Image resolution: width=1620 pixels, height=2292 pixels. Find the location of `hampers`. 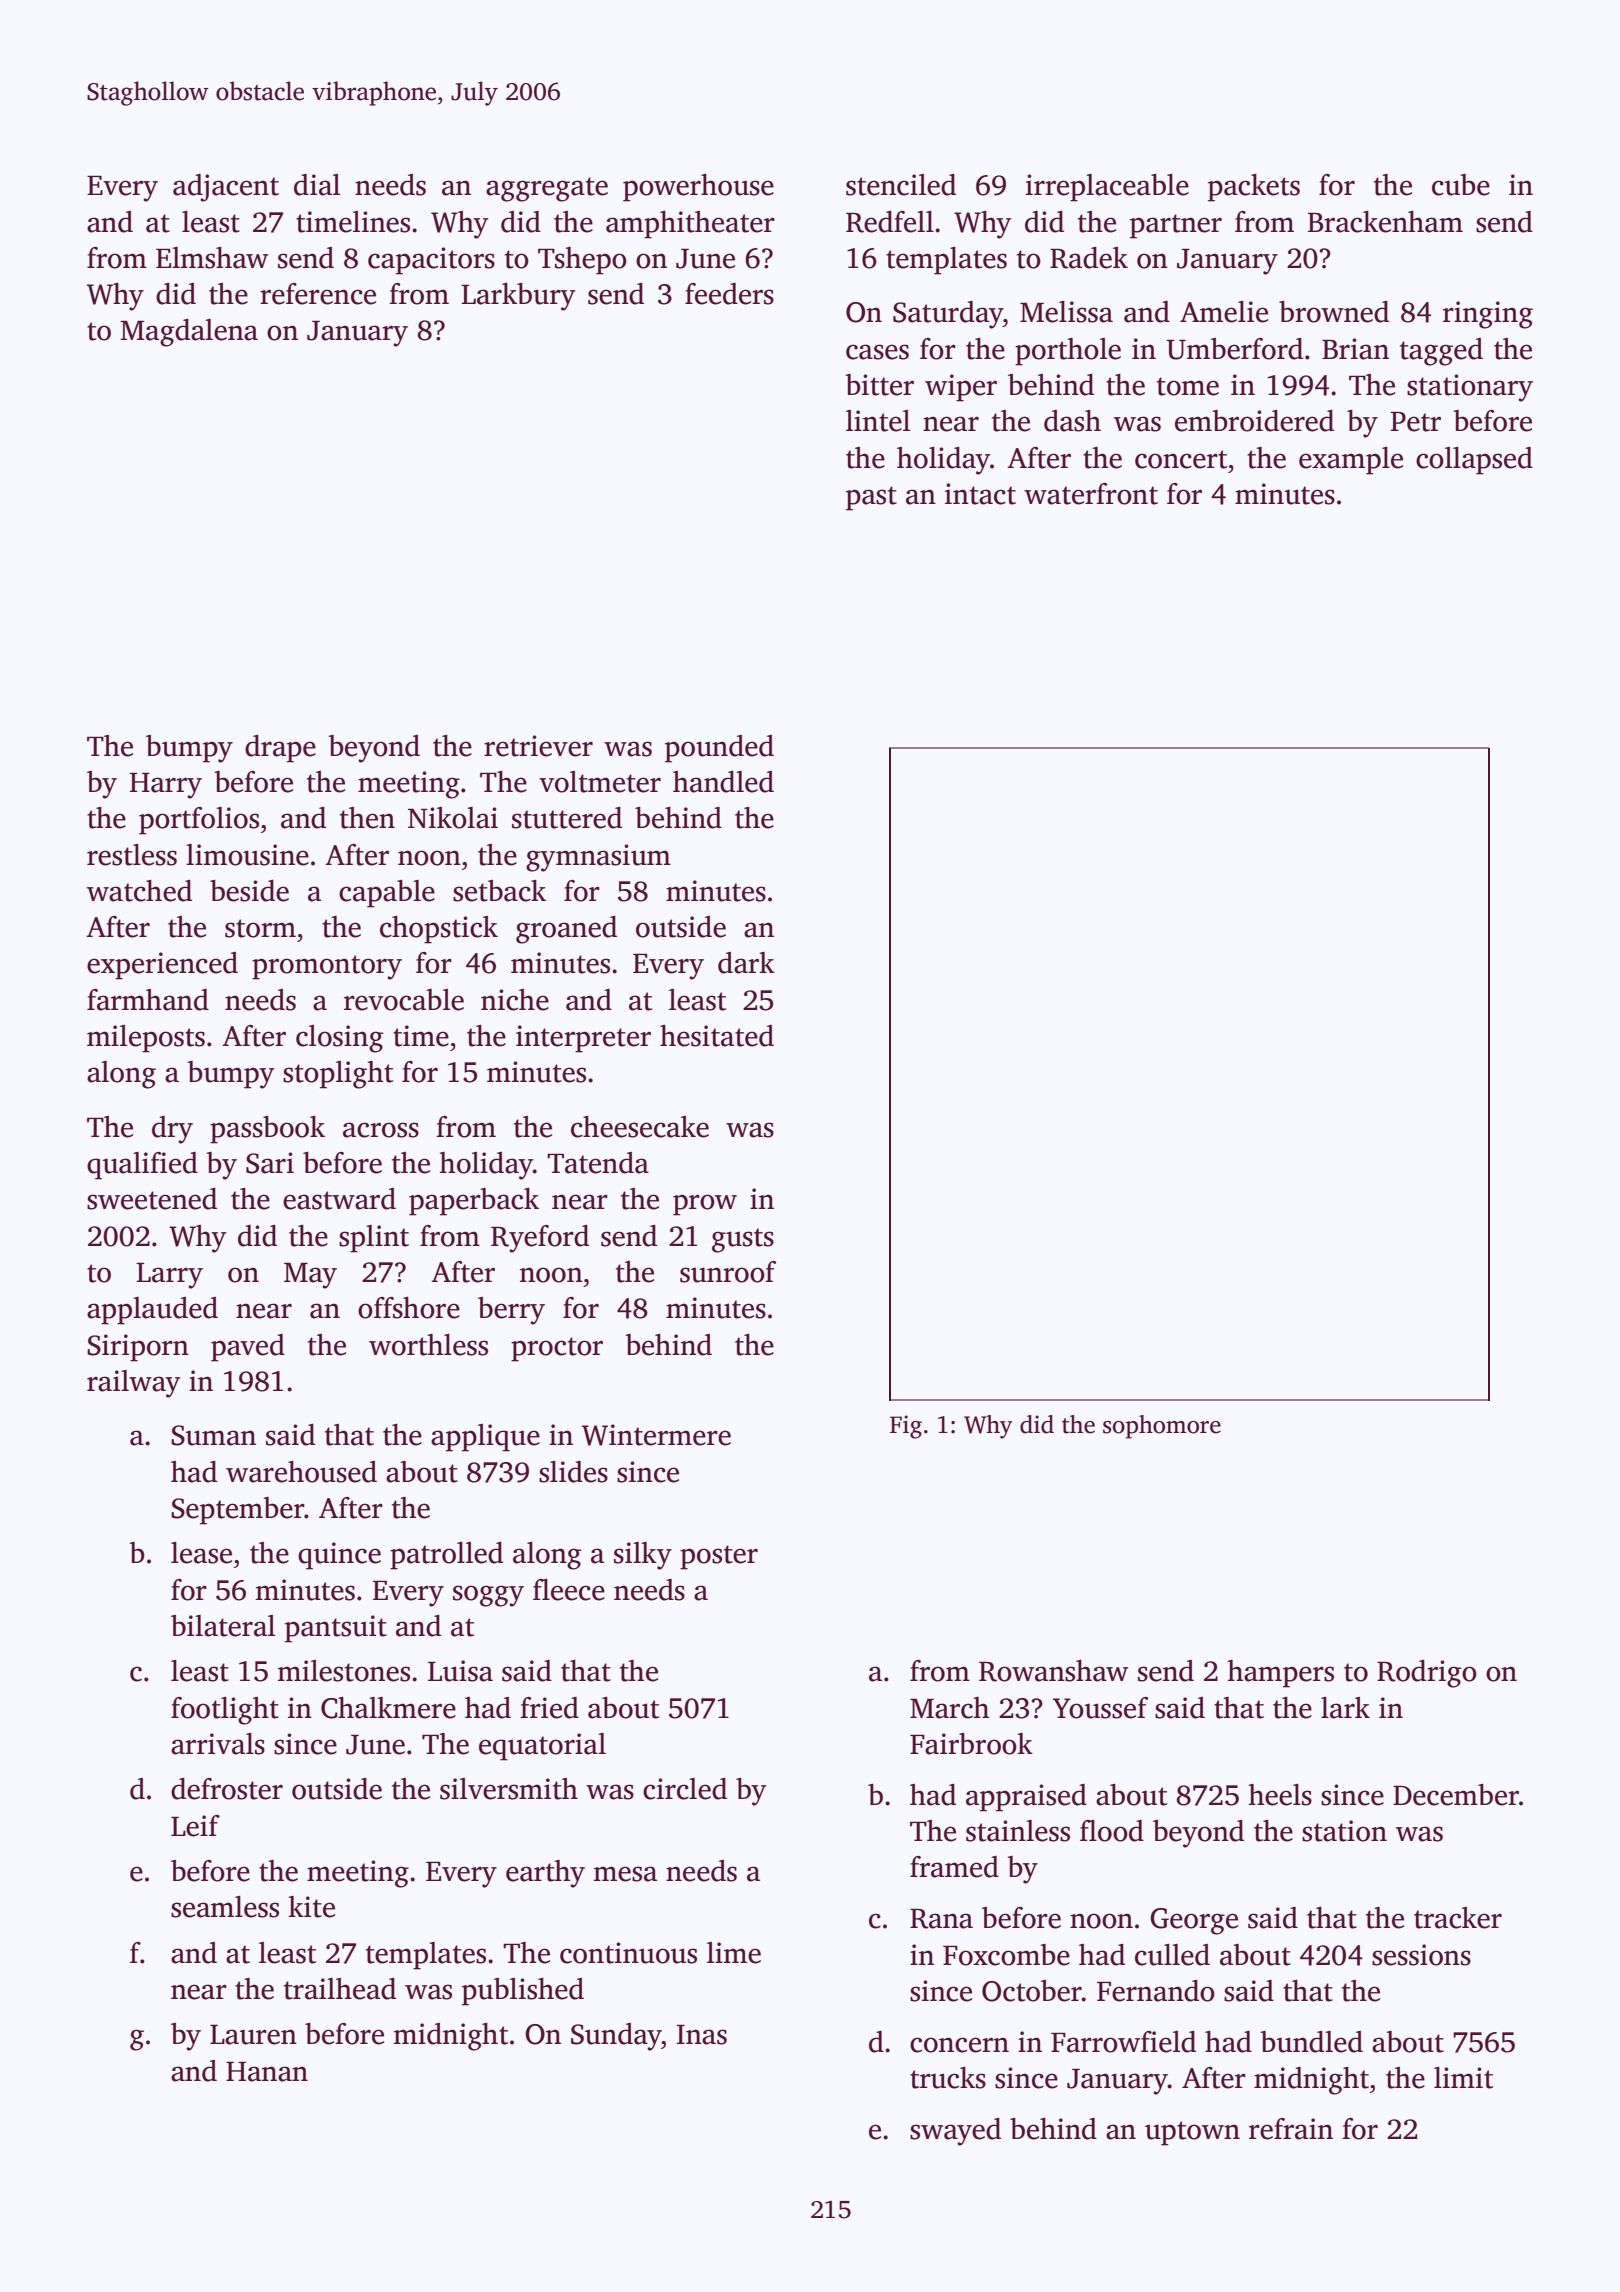

hampers is located at coordinates (1280, 1674).
